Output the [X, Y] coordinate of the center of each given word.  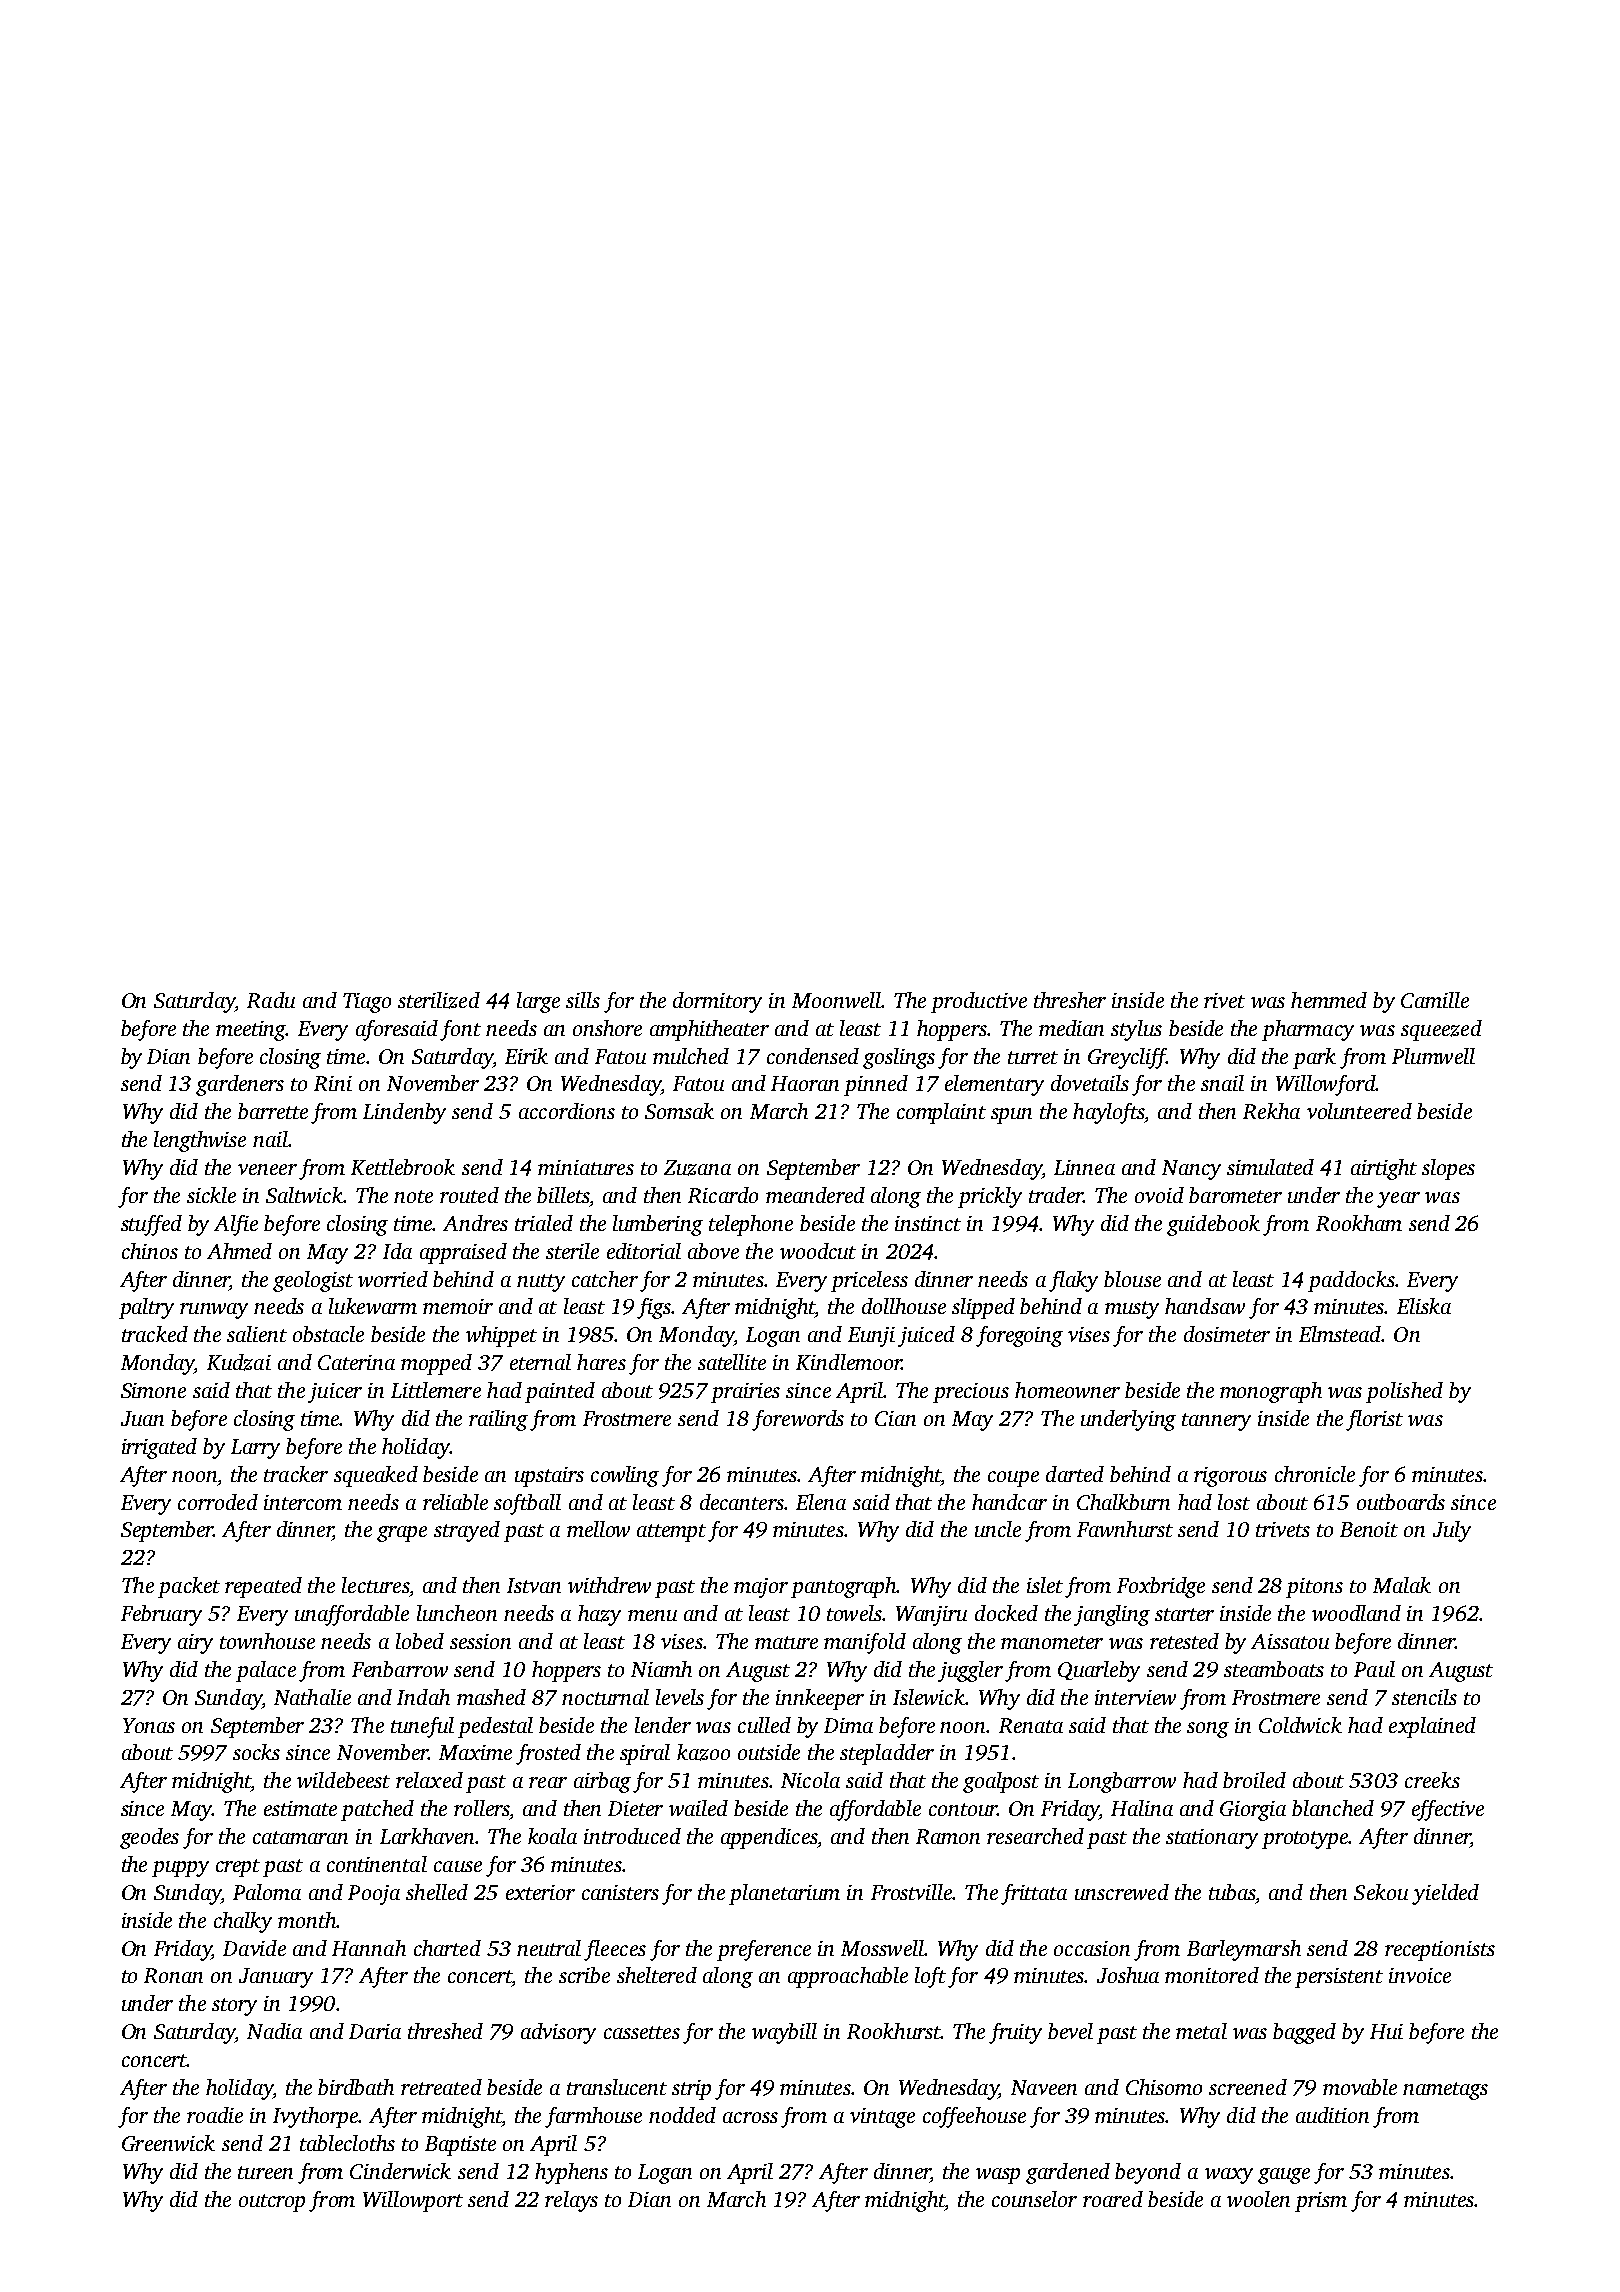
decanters [742, 1502]
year [1398, 1200]
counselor [1034, 2199]
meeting [251, 1031]
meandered [815, 1195]
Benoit [1369, 1529]
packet [189, 1587]
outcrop [272, 2203]
